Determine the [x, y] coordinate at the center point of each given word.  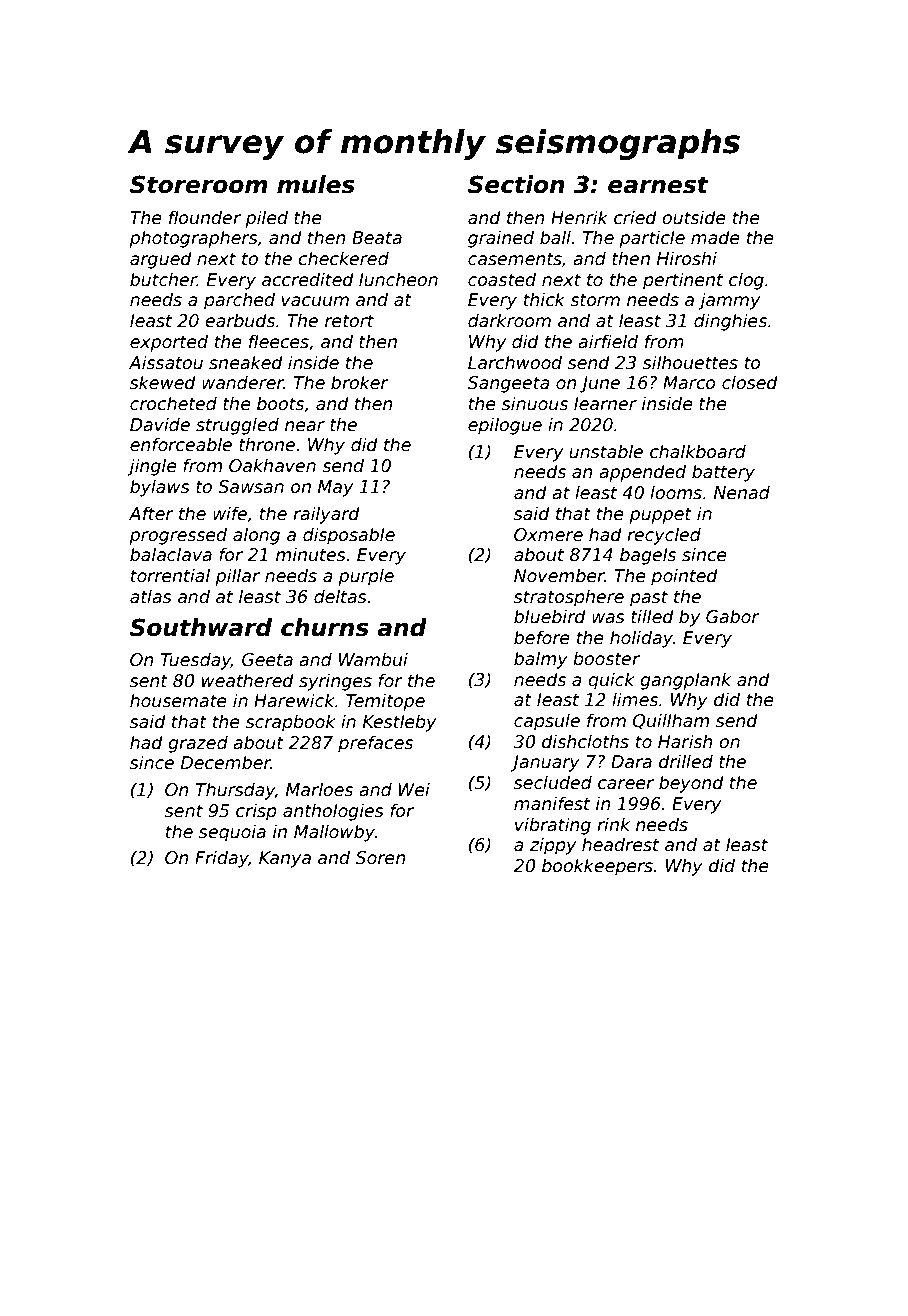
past [649, 599]
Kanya [285, 859]
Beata [377, 238]
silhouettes [690, 362]
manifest [552, 803]
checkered [343, 258]
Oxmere [548, 535]
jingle [152, 467]
